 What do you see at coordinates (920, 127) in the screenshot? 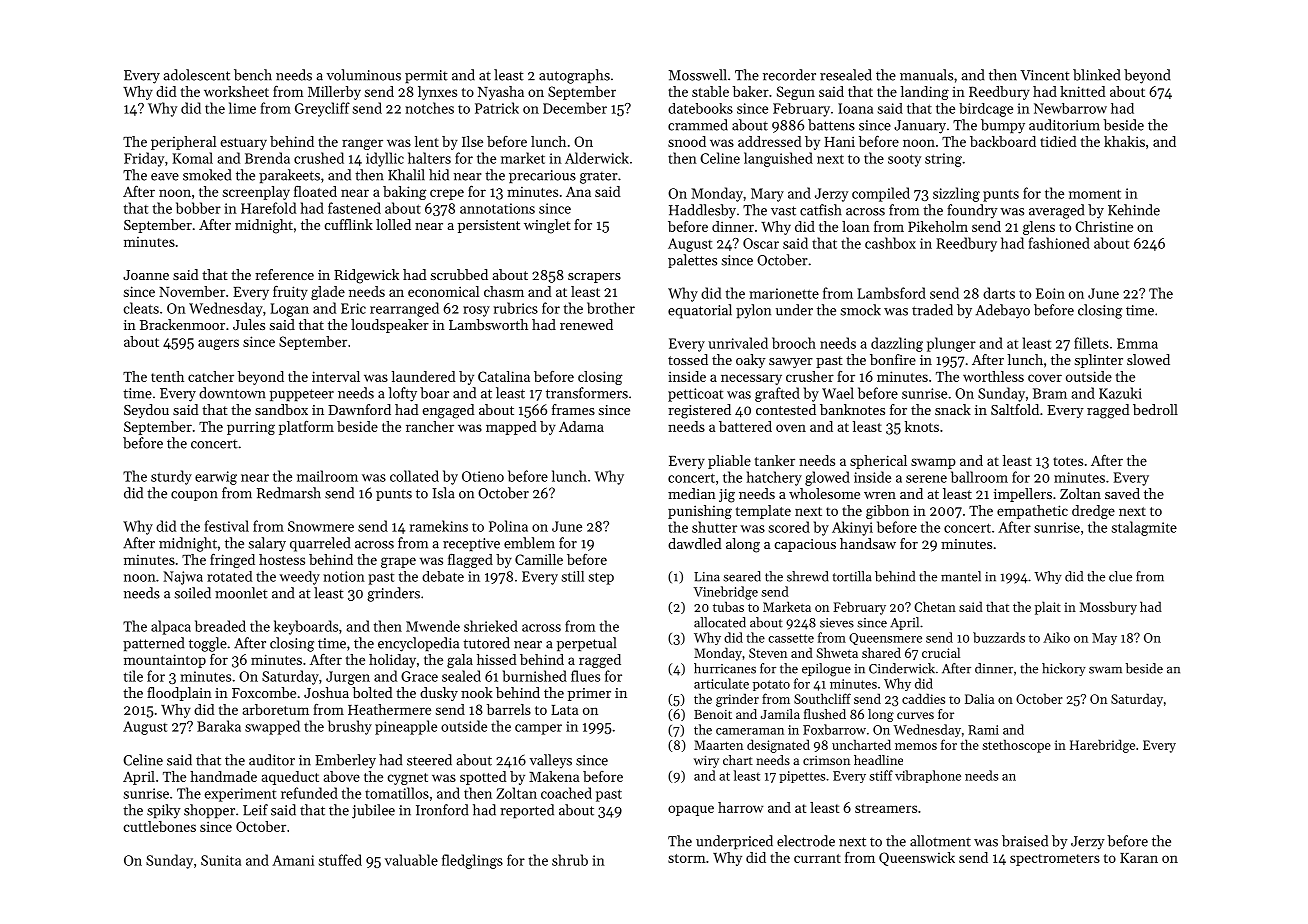
I see `January` at bounding box center [920, 127].
